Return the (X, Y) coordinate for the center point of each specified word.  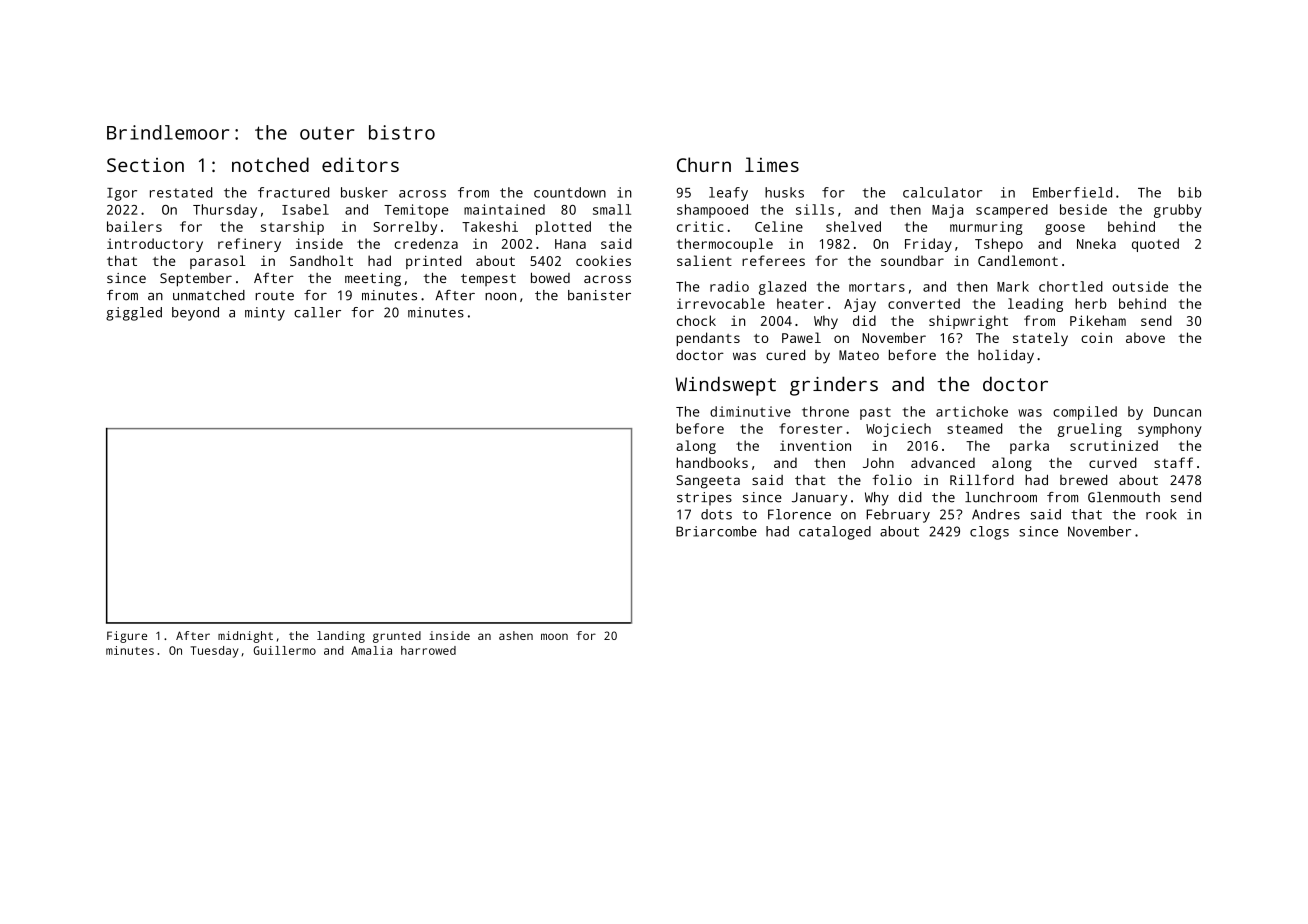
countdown (570, 192)
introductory (155, 245)
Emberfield (1072, 192)
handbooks (712, 462)
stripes (704, 499)
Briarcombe (716, 531)
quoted (1155, 245)
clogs (989, 533)
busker (364, 192)
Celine (779, 226)
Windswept (726, 386)
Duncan (1177, 412)
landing (341, 637)
